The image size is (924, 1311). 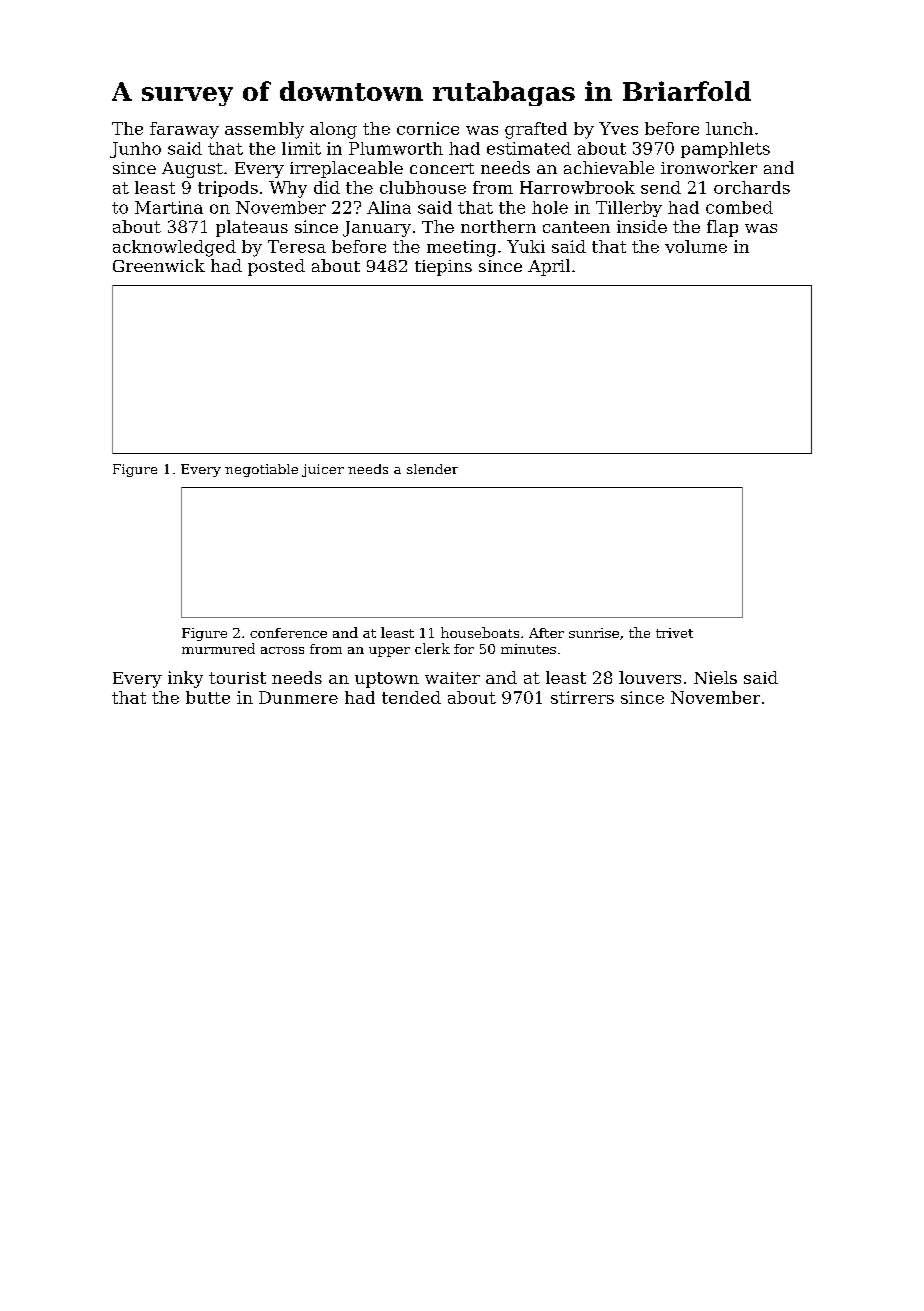 What do you see at coordinates (208, 697) in the image?
I see `butte` at bounding box center [208, 697].
